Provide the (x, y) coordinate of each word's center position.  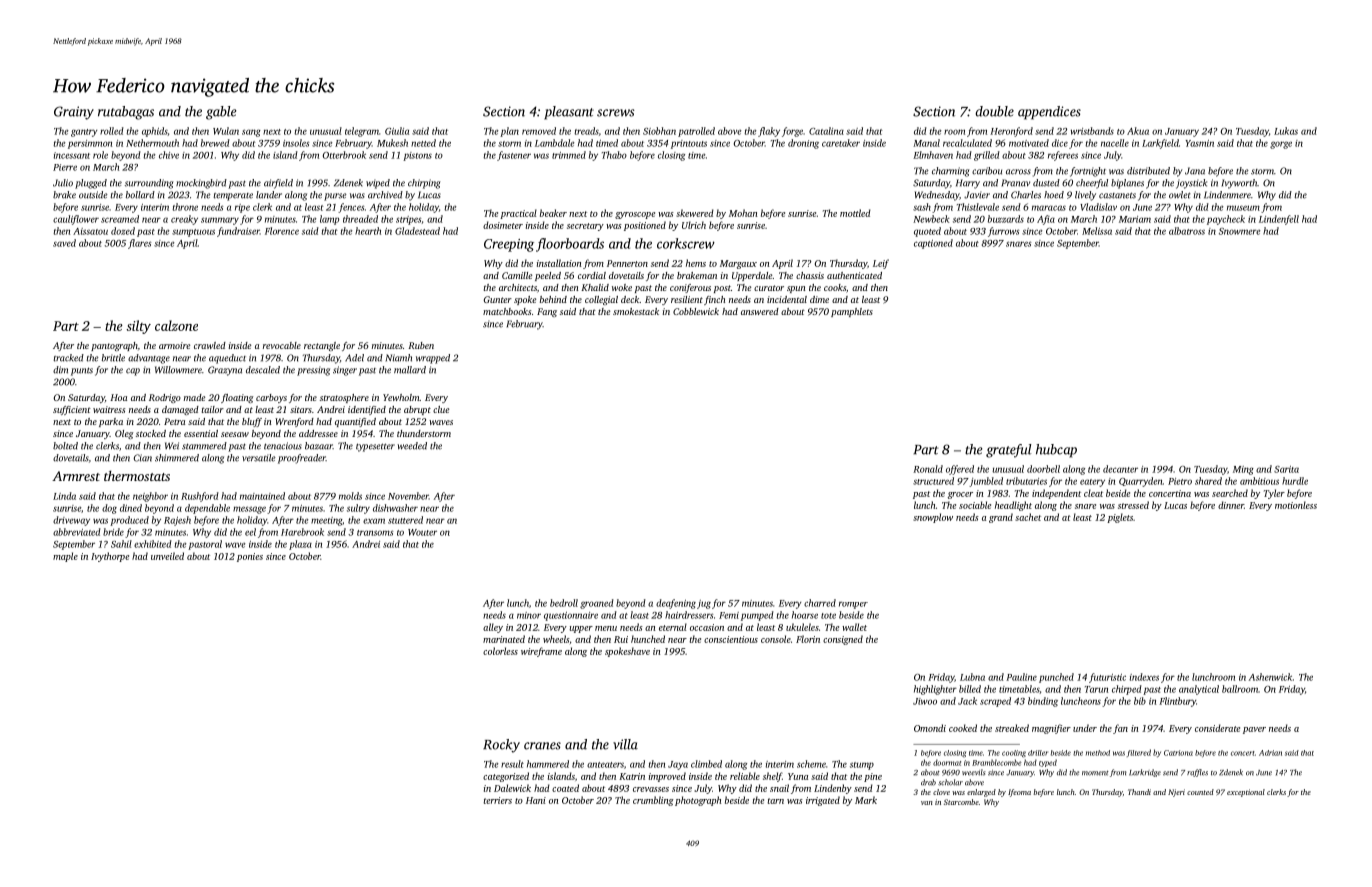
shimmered (177, 458)
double (994, 111)
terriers (497, 800)
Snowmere (1239, 231)
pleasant (569, 113)
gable (221, 113)
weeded (412, 446)
